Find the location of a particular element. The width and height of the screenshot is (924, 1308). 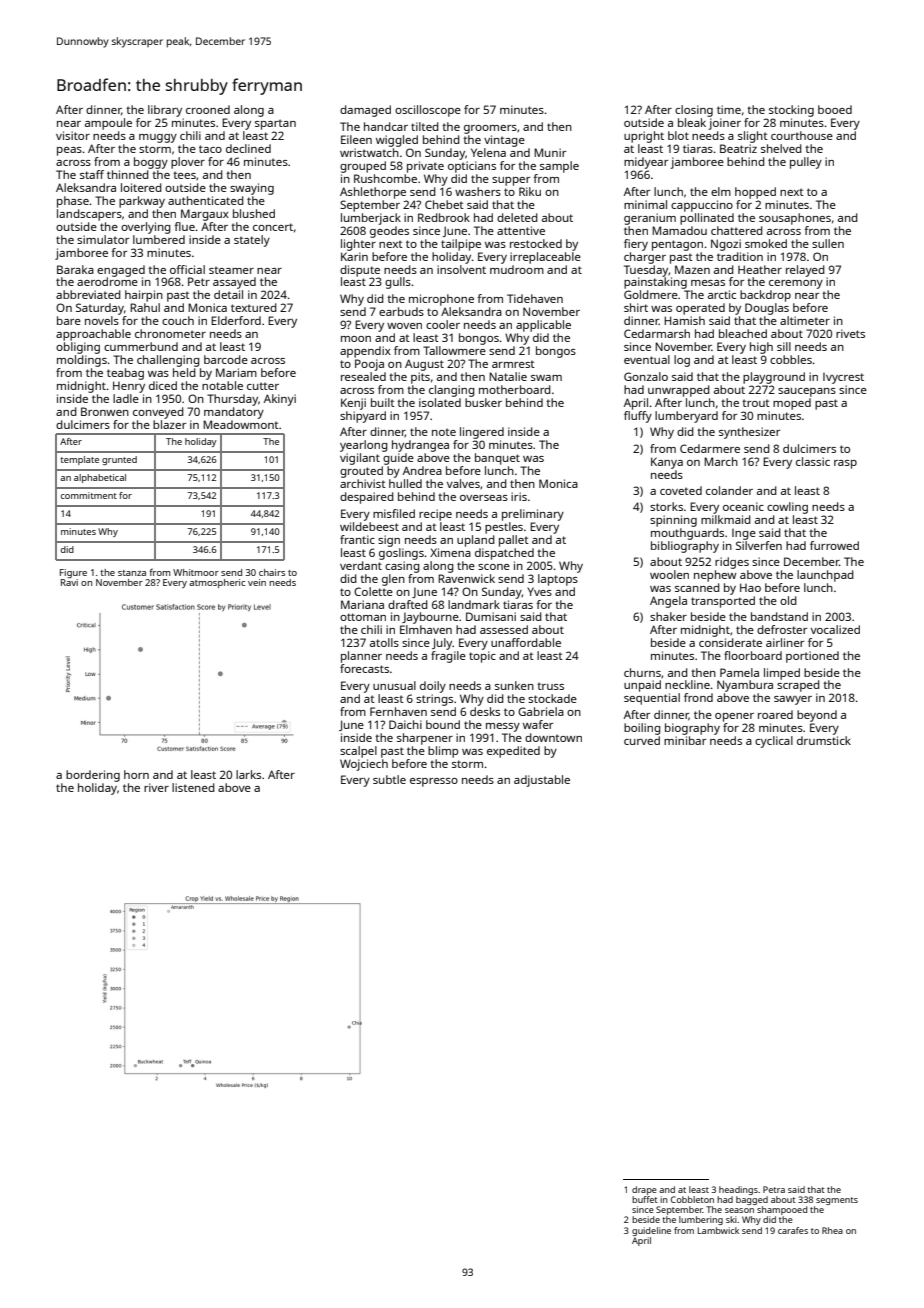

groomers is located at coordinates (490, 129).
